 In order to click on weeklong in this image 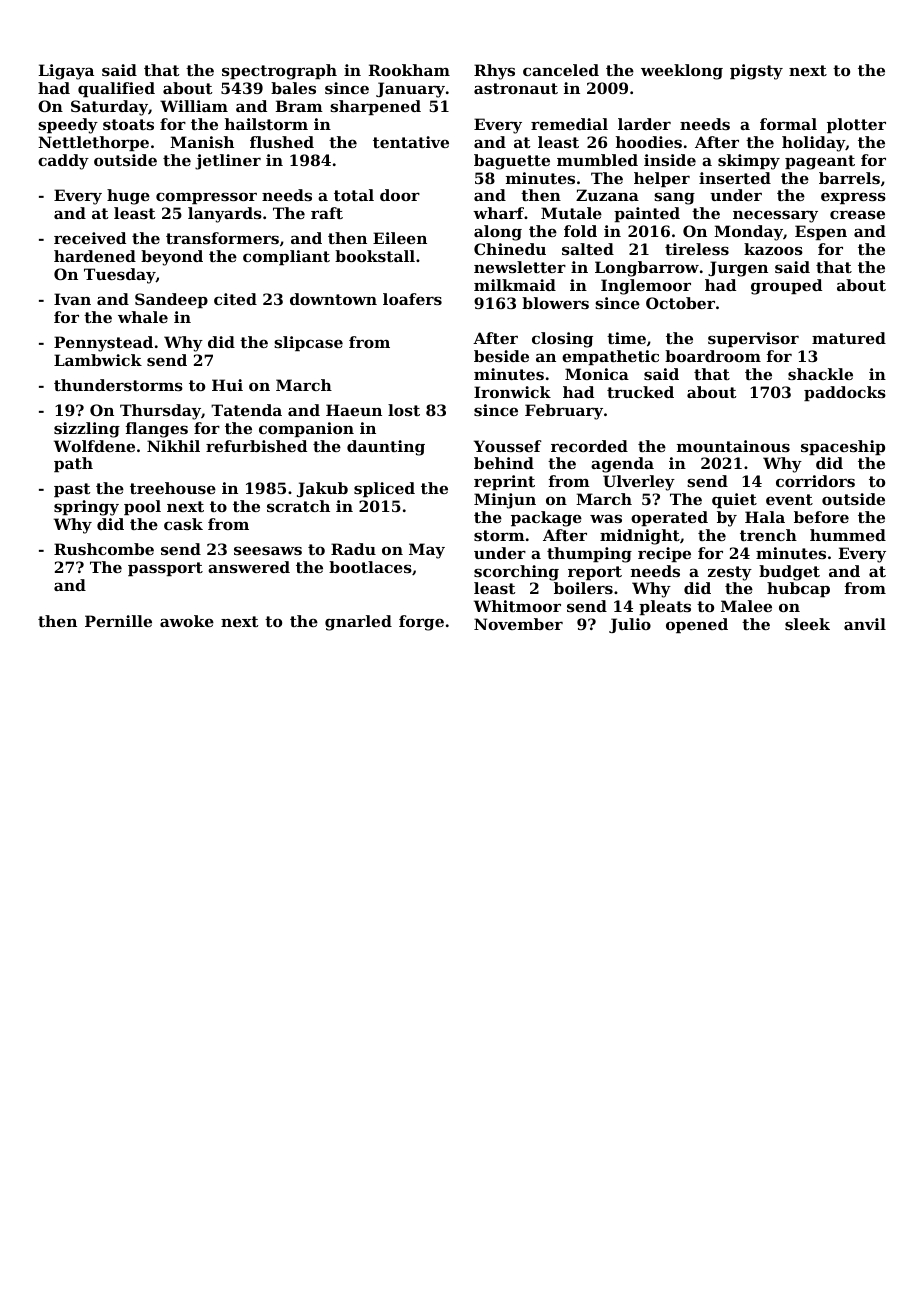, I will do `click(682, 72)`.
